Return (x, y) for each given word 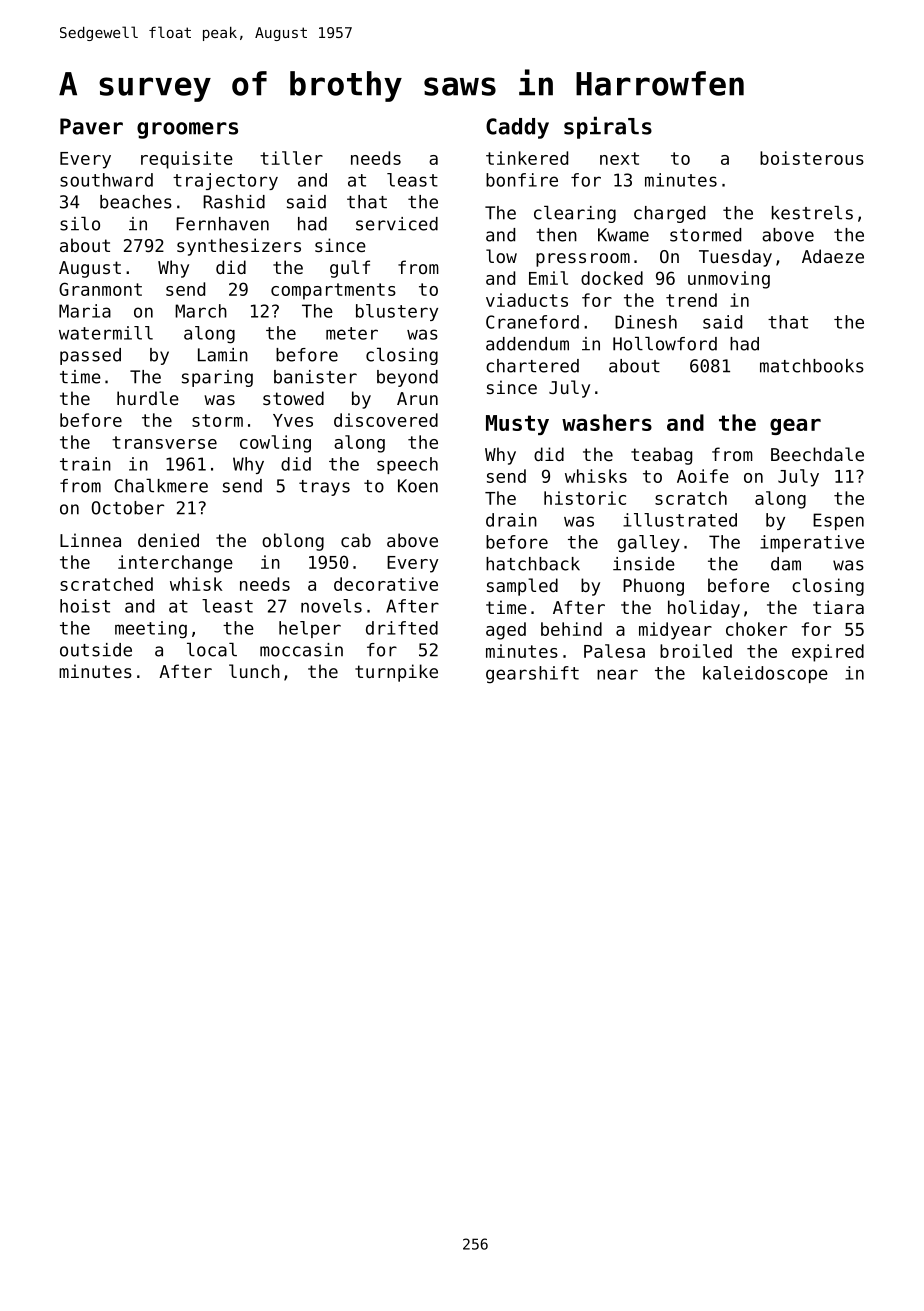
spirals (608, 128)
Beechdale (817, 454)
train (85, 464)
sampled (522, 587)
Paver (91, 126)
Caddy (517, 128)
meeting (151, 630)
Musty (517, 425)
